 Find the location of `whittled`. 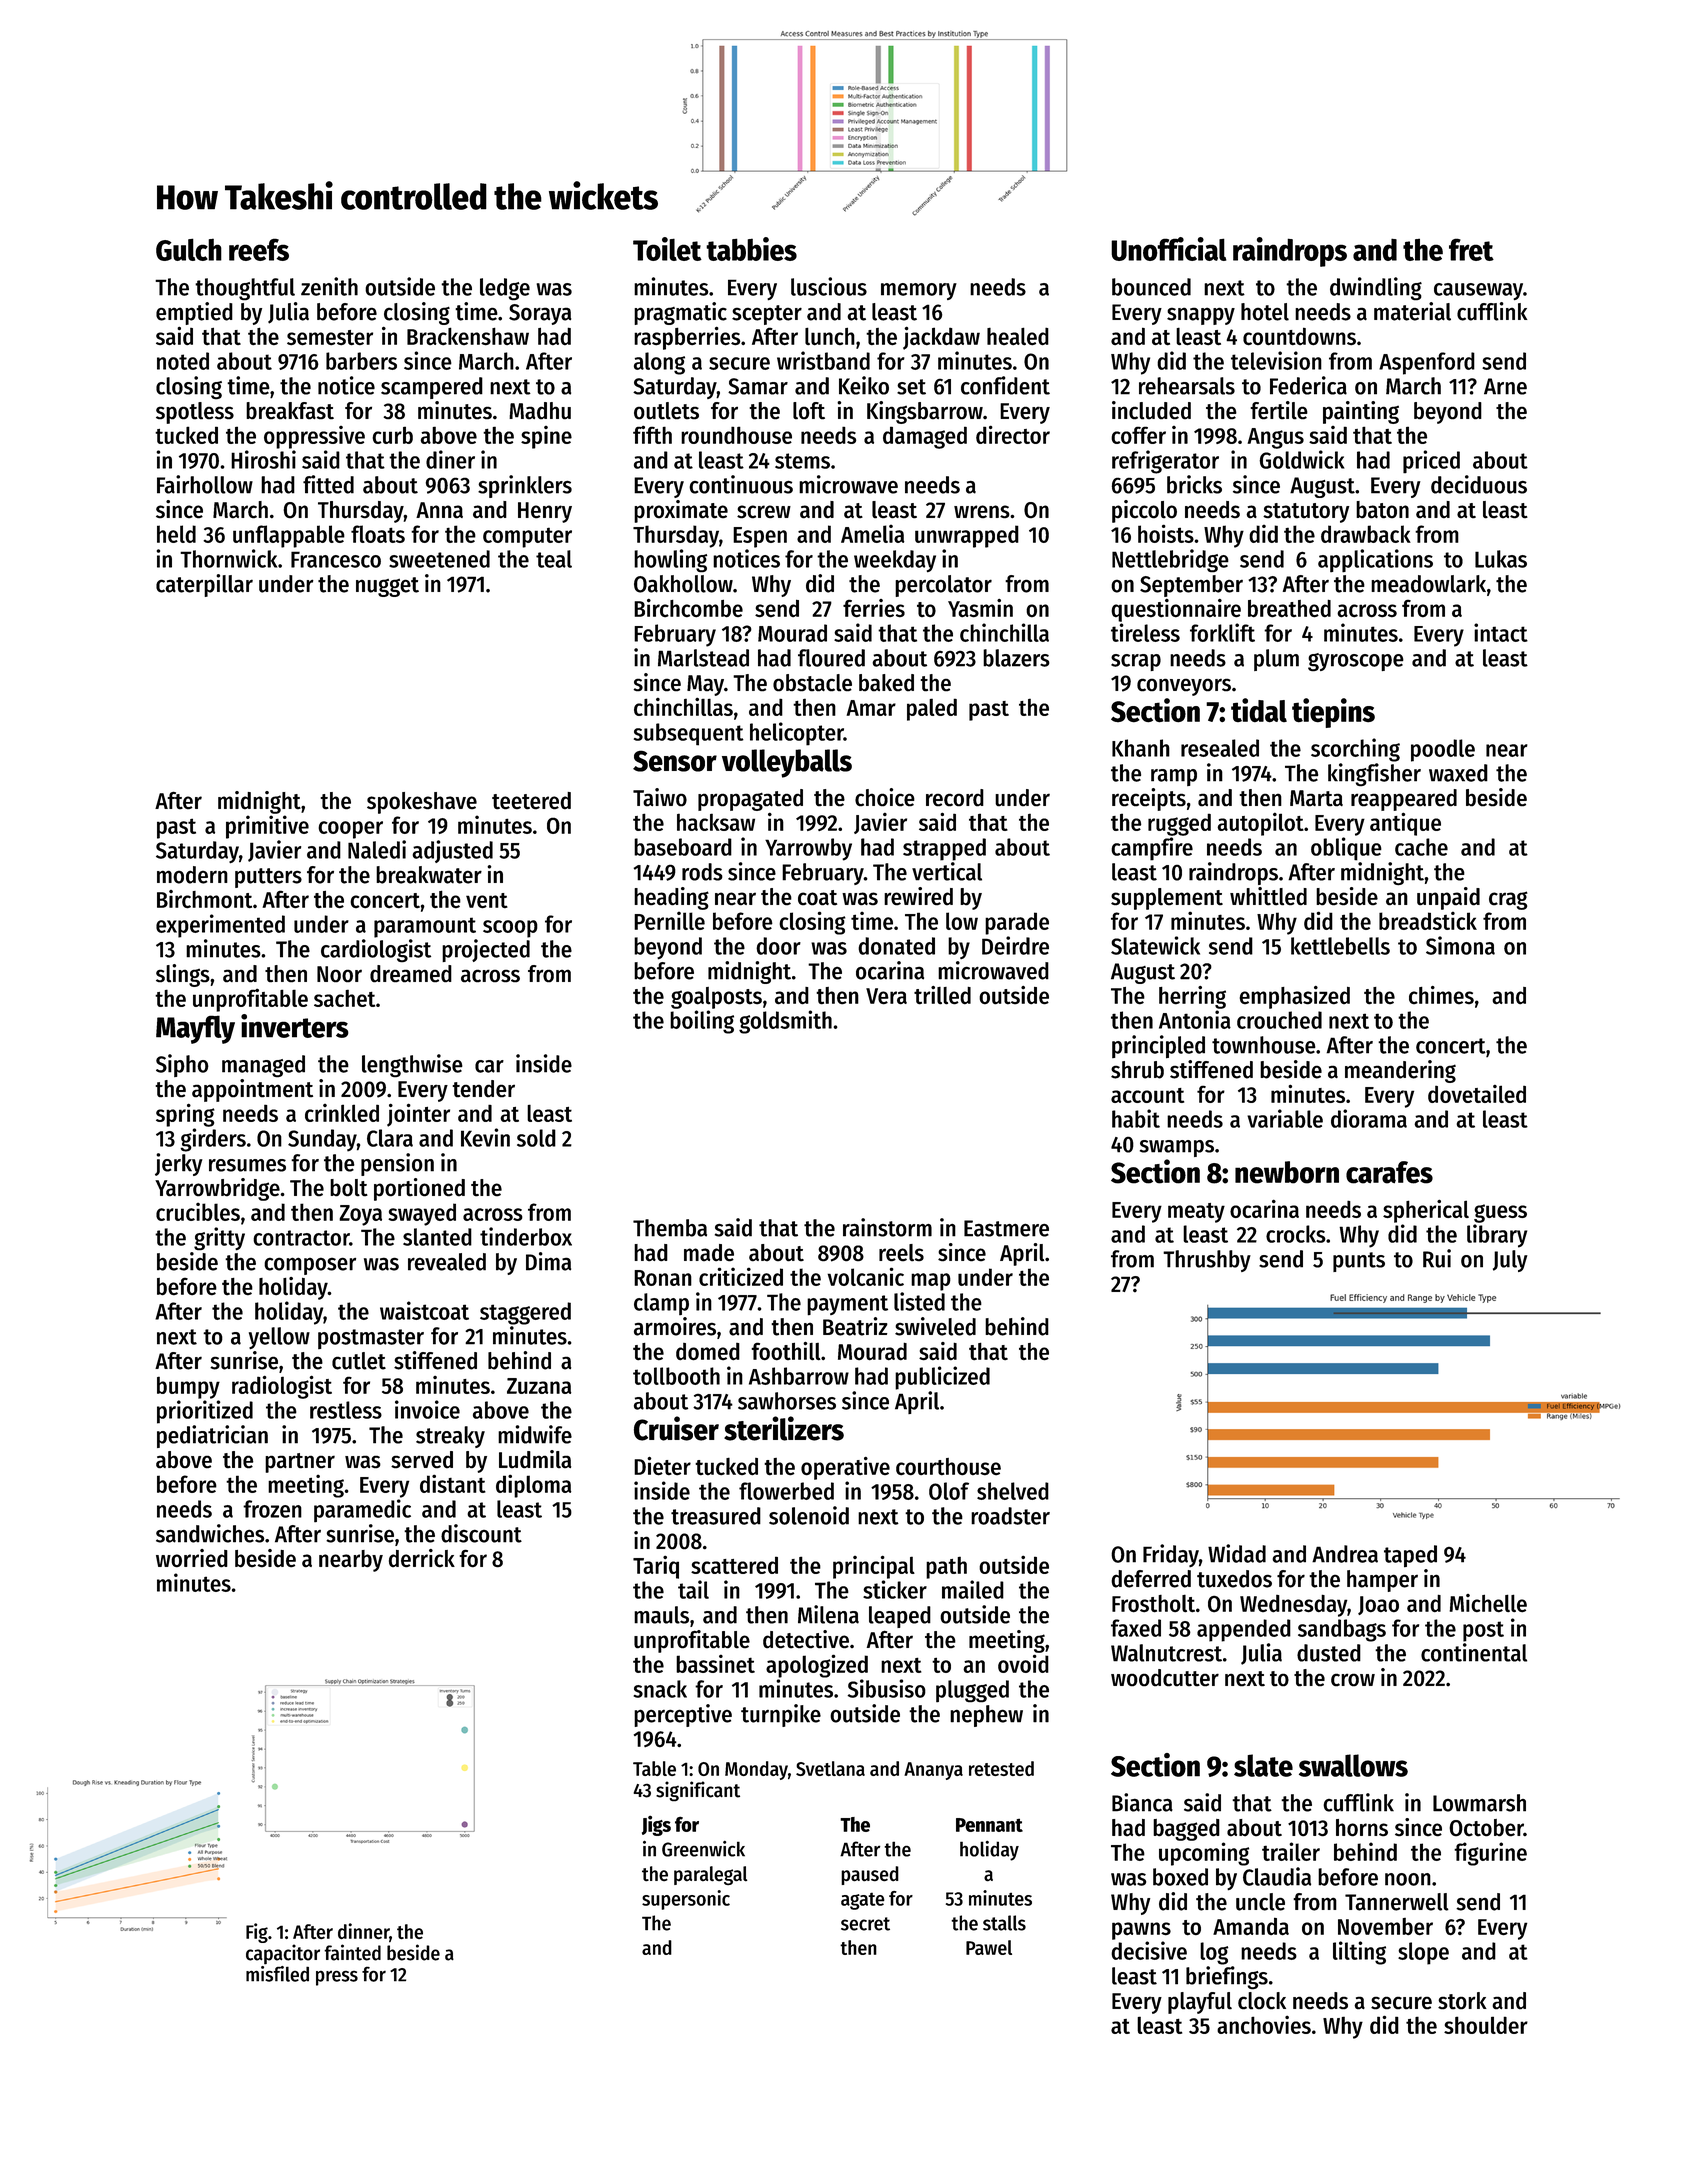

whittled is located at coordinates (1268, 896).
